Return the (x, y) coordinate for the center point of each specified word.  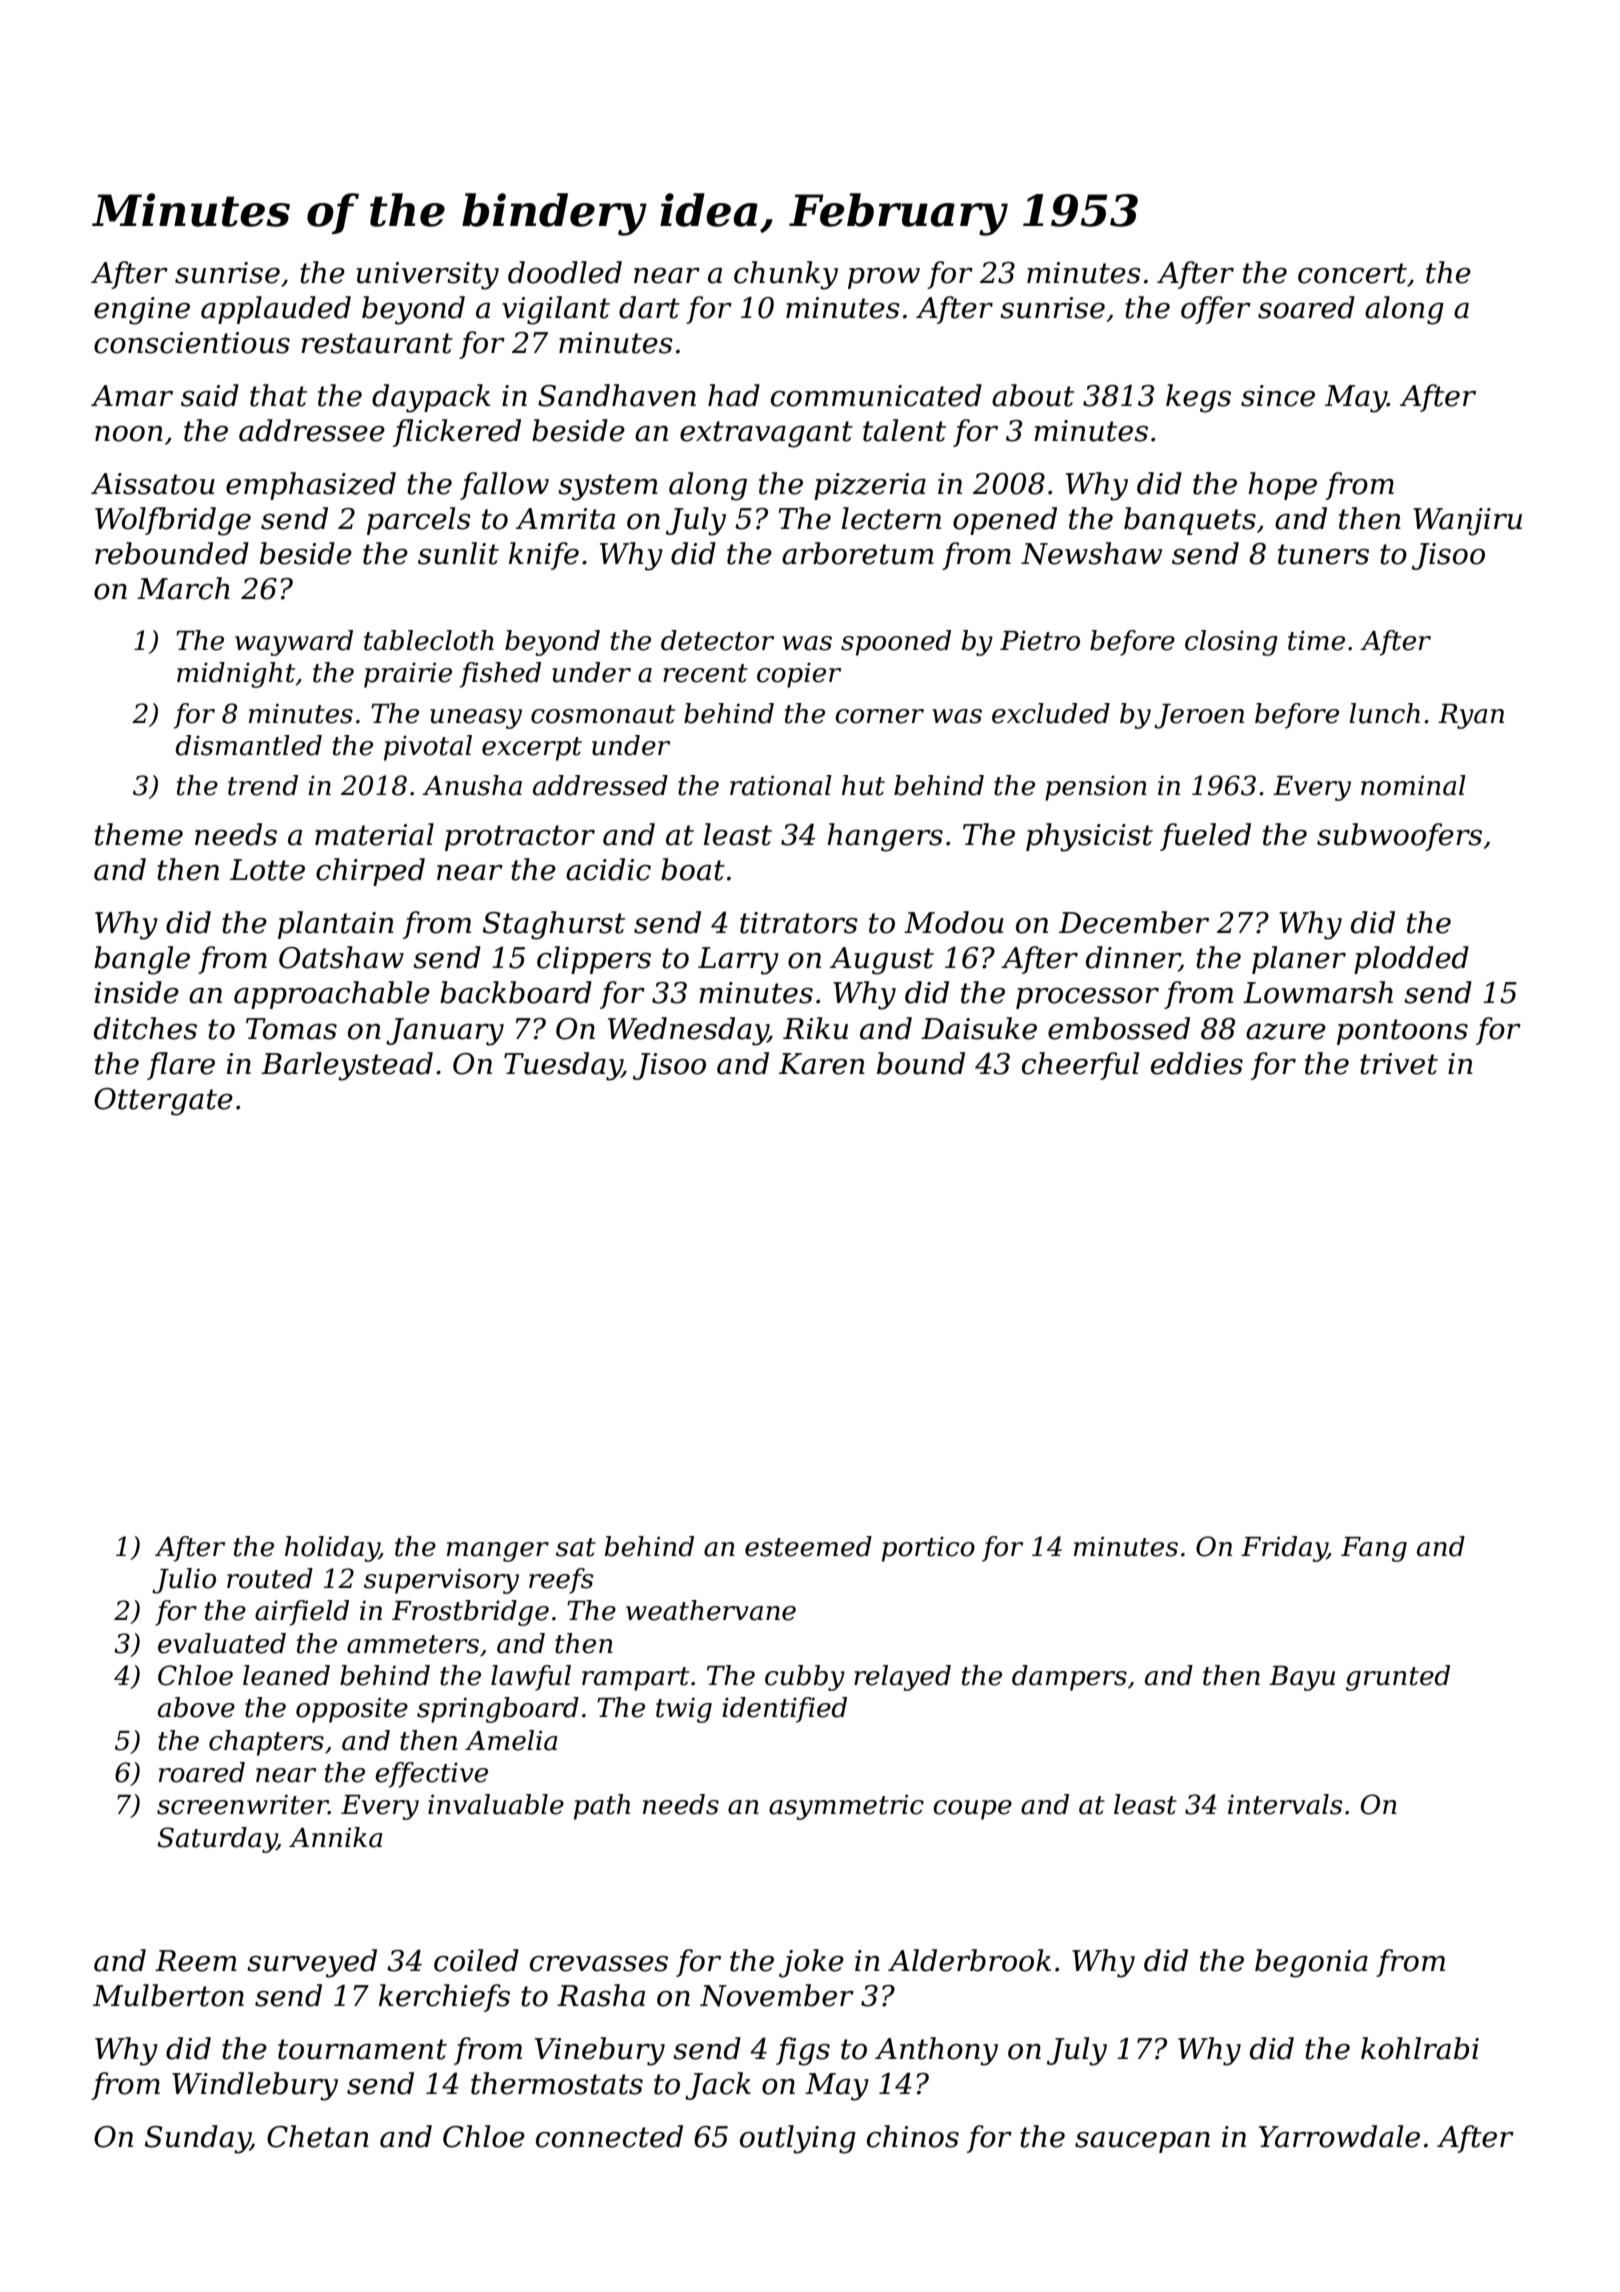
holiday (332, 1549)
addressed (600, 785)
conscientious (192, 343)
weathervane (711, 1610)
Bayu (1302, 1678)
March (183, 588)
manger (498, 1552)
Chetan (318, 2136)
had (734, 395)
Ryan (1471, 716)
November (777, 1995)
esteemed (808, 1546)
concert (1352, 273)
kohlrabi (1420, 2048)
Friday (1284, 1549)
